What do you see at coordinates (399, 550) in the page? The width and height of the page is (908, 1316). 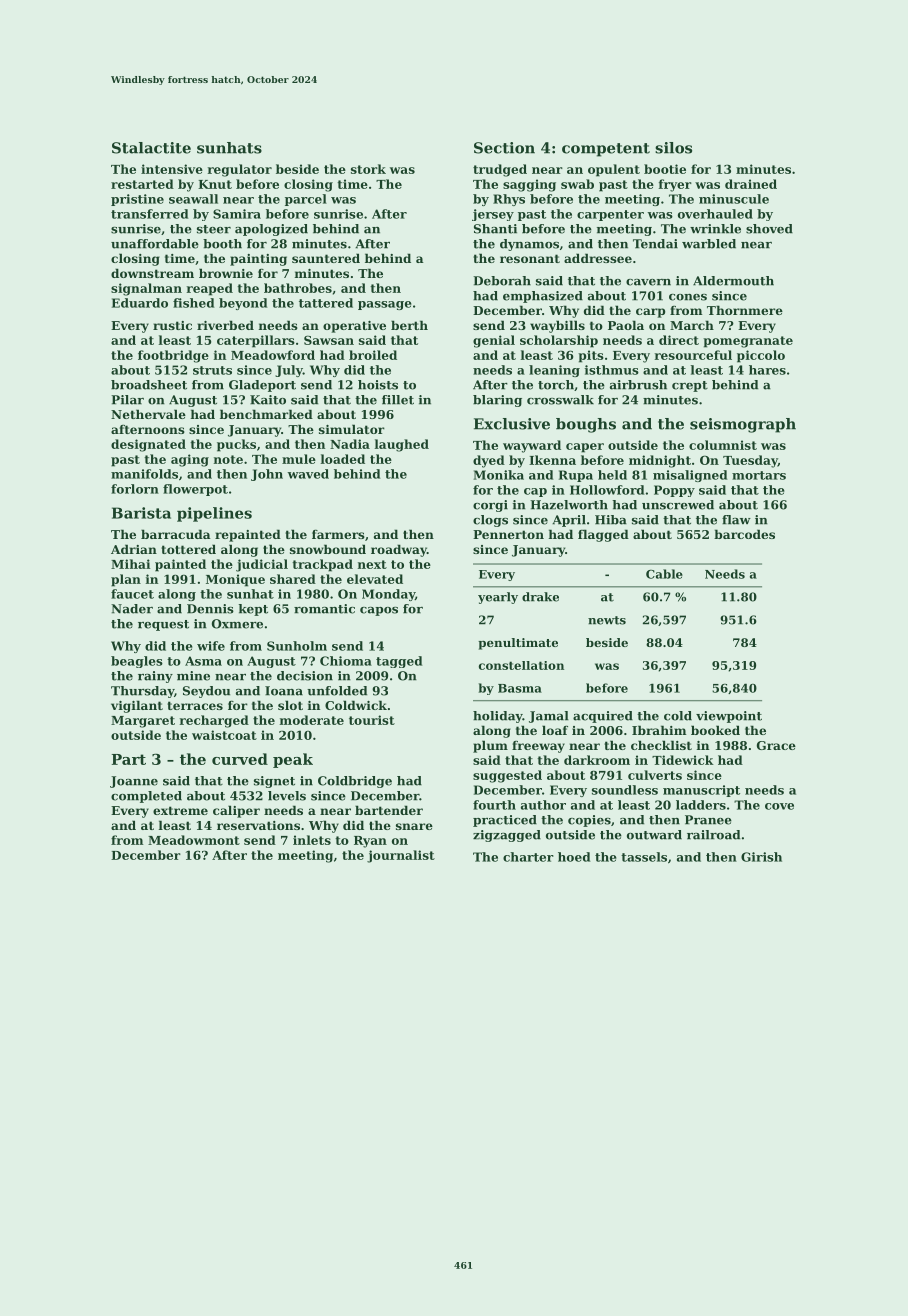 I see `roadway` at bounding box center [399, 550].
